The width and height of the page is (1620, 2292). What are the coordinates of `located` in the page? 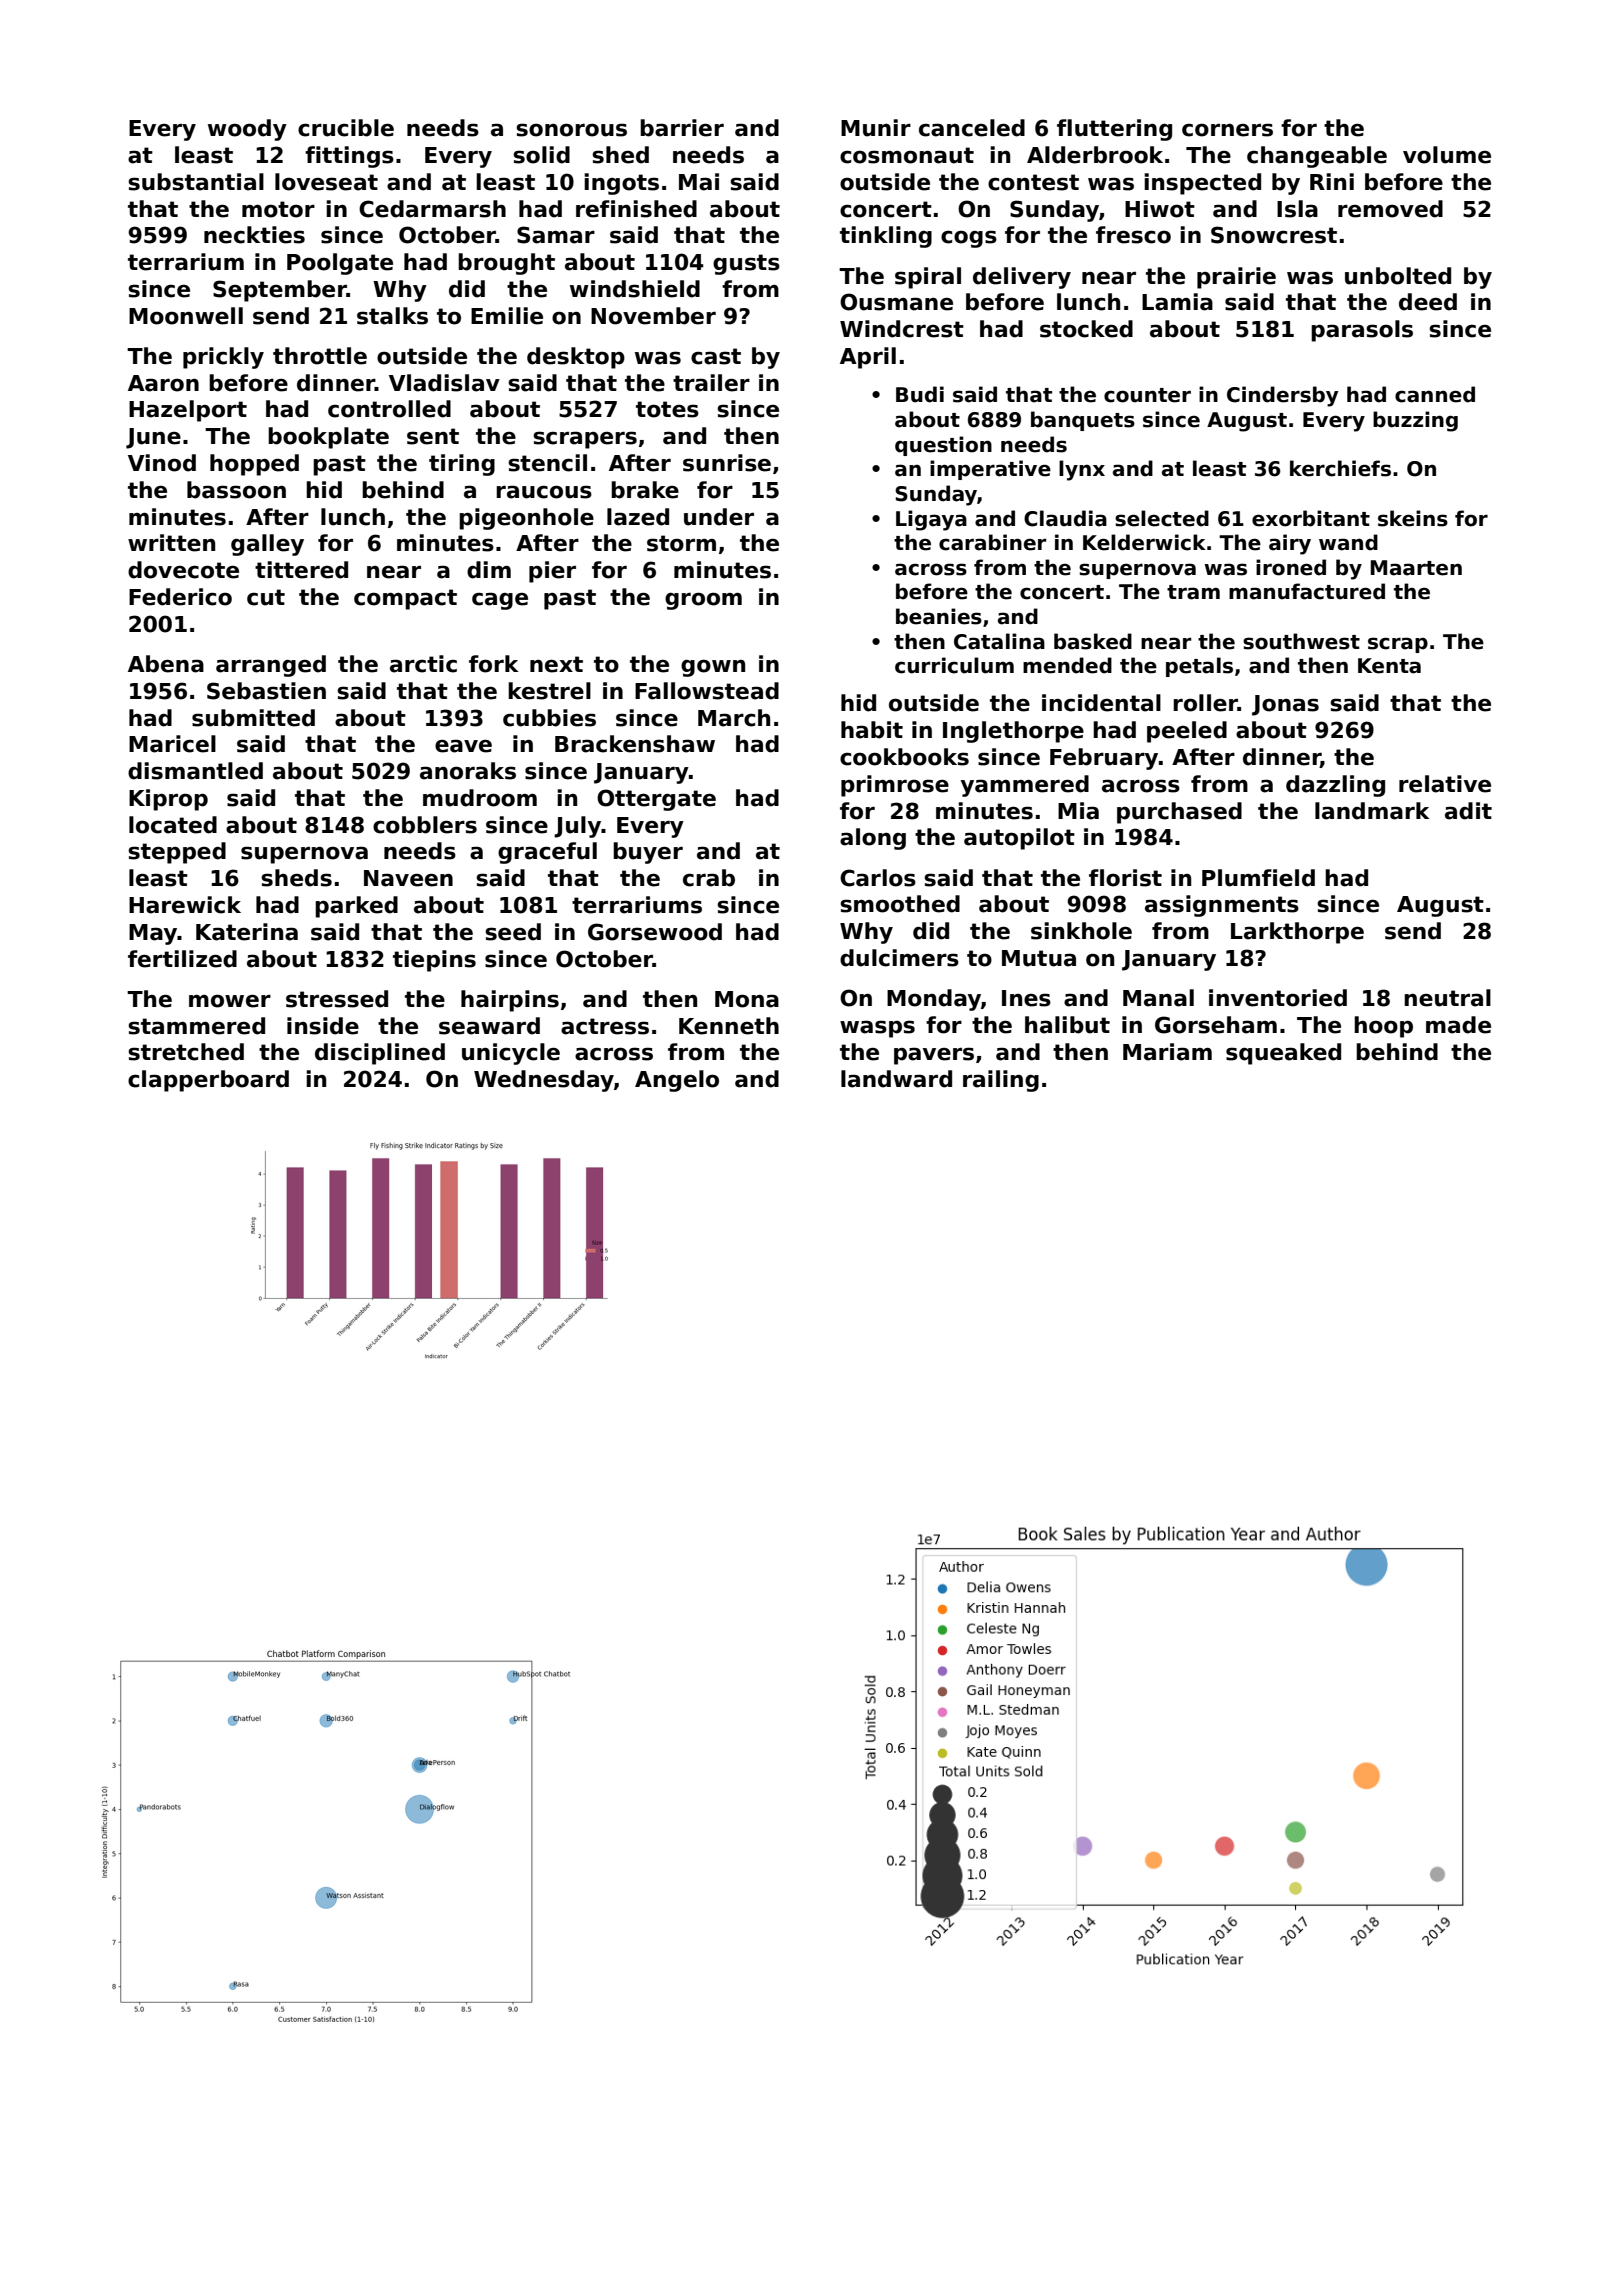 It's located at (173, 825).
